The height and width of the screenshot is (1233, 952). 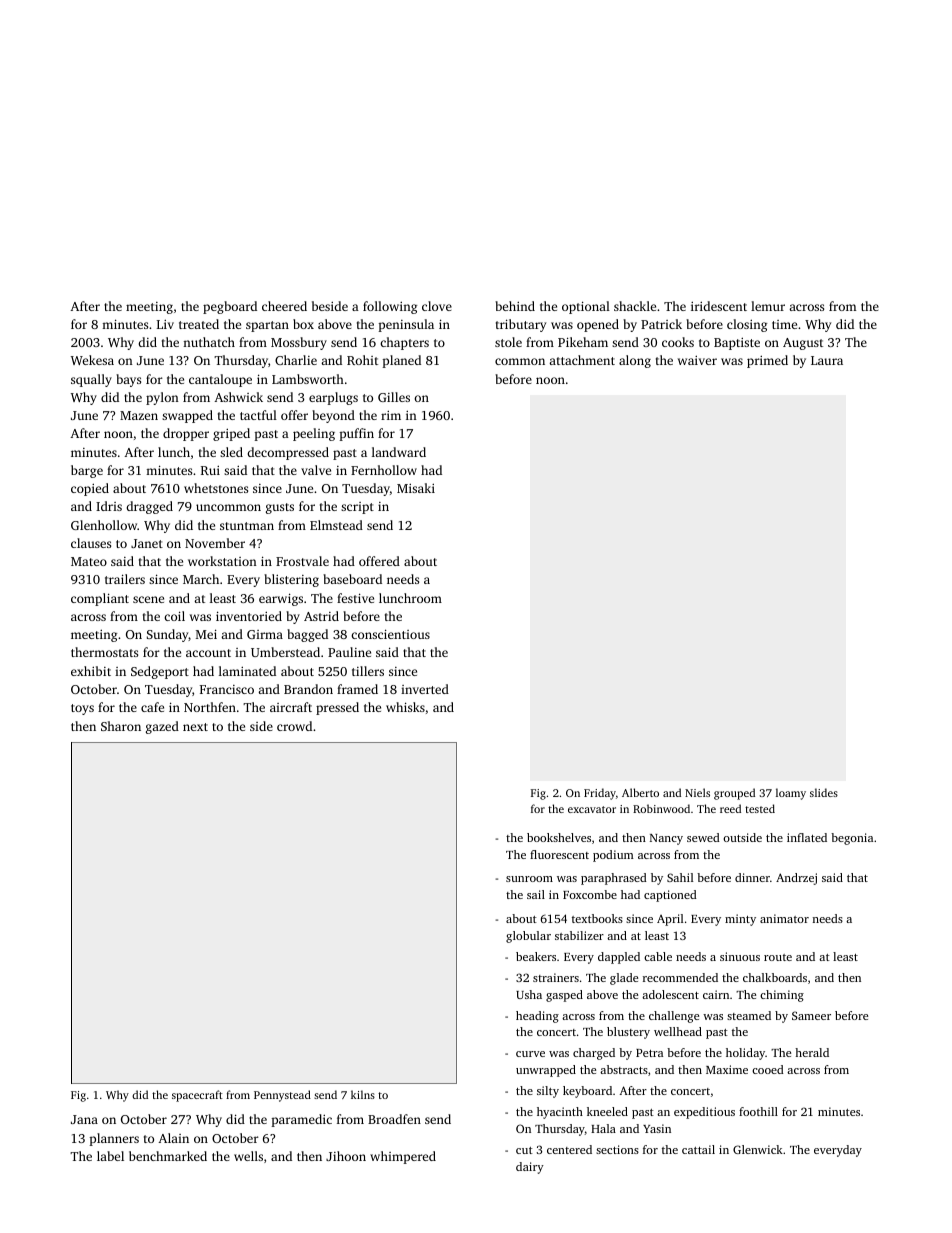 What do you see at coordinates (110, 1156) in the screenshot?
I see `label` at bounding box center [110, 1156].
